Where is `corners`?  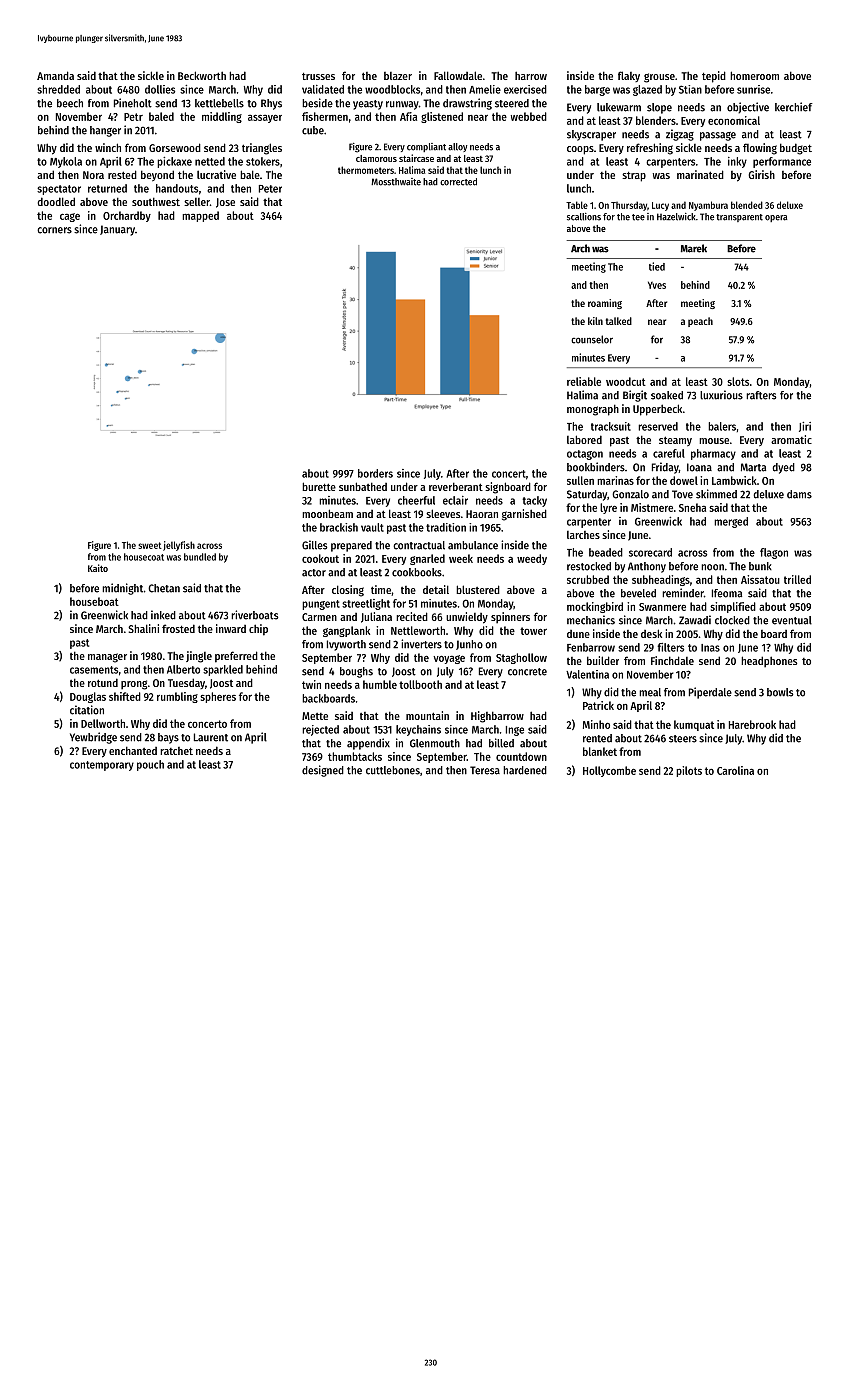
corners is located at coordinates (54, 230).
